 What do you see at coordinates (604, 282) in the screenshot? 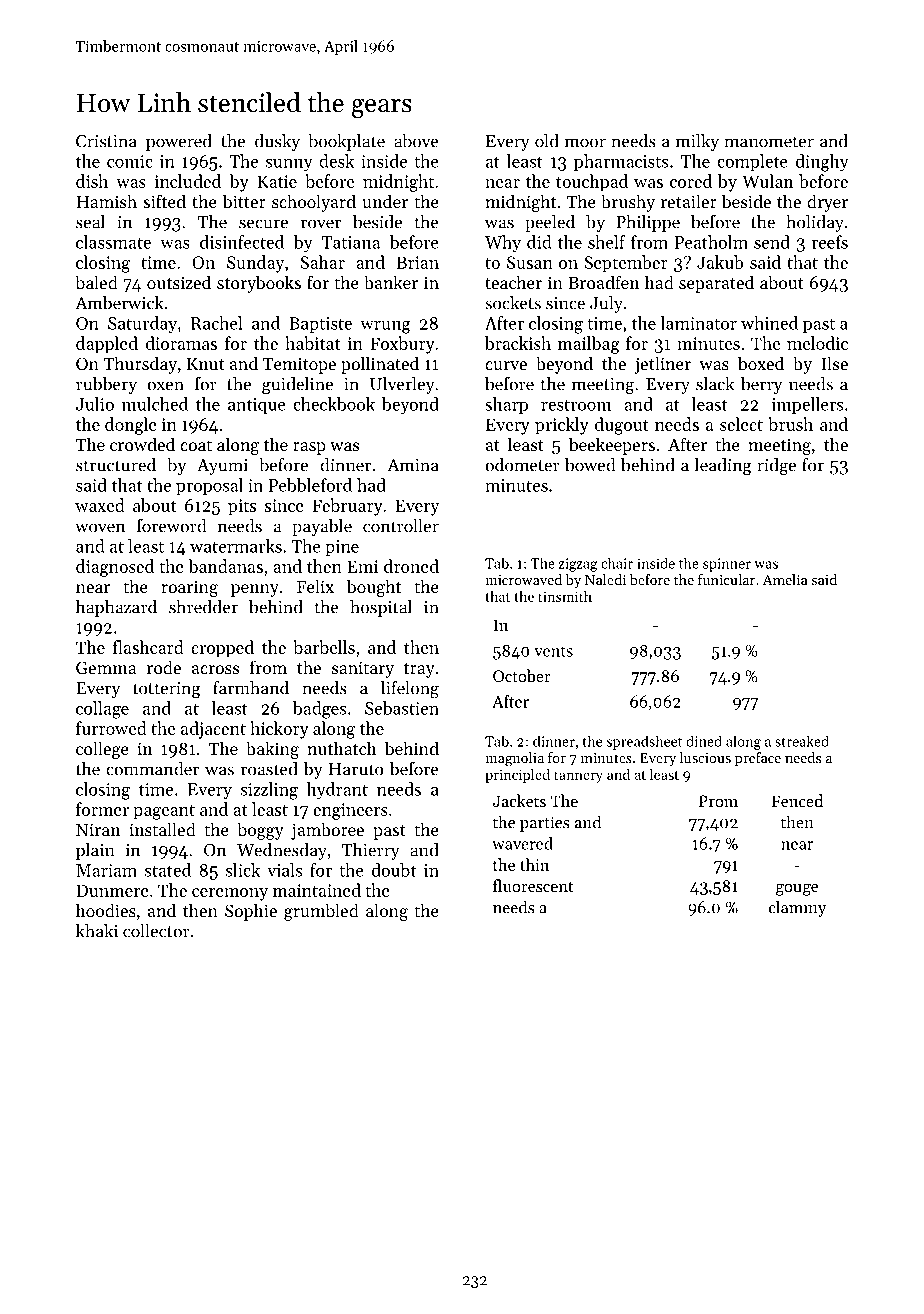
I see `Broadfen` at bounding box center [604, 282].
